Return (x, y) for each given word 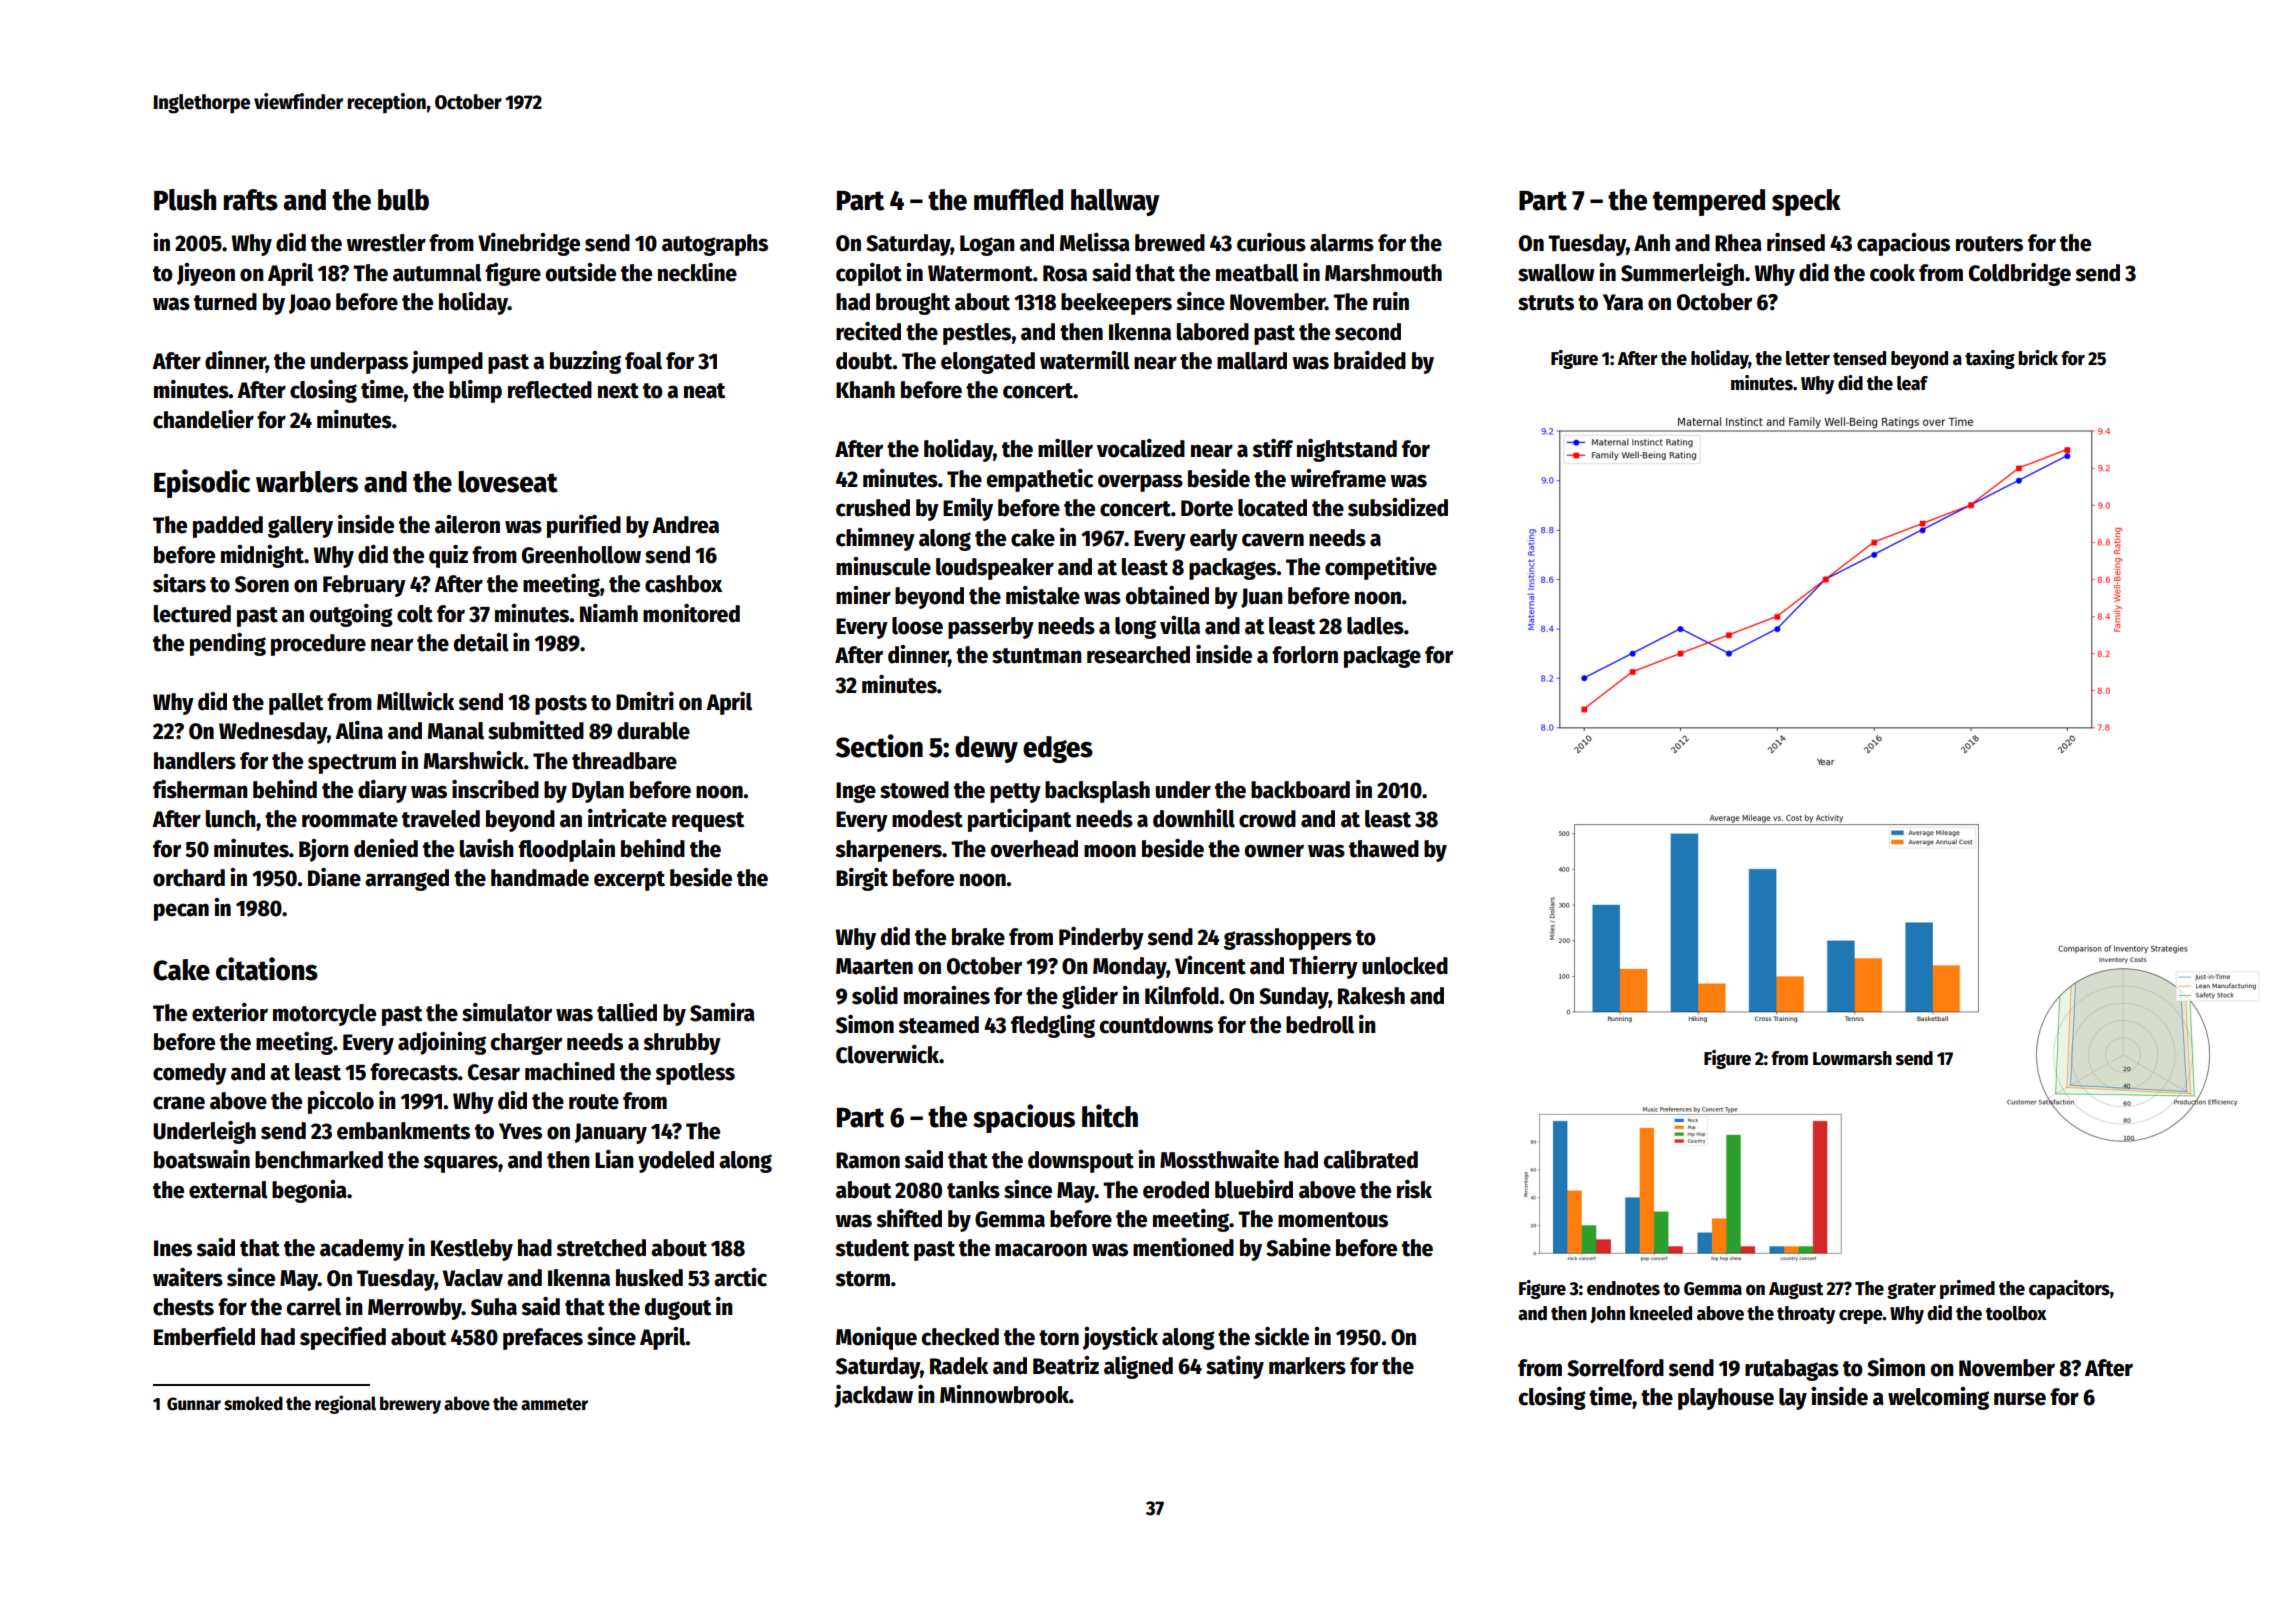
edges (1058, 749)
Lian (614, 1159)
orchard (189, 878)
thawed (1384, 849)
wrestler (386, 243)
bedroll (1320, 1025)
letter (1808, 358)
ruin (1391, 301)
